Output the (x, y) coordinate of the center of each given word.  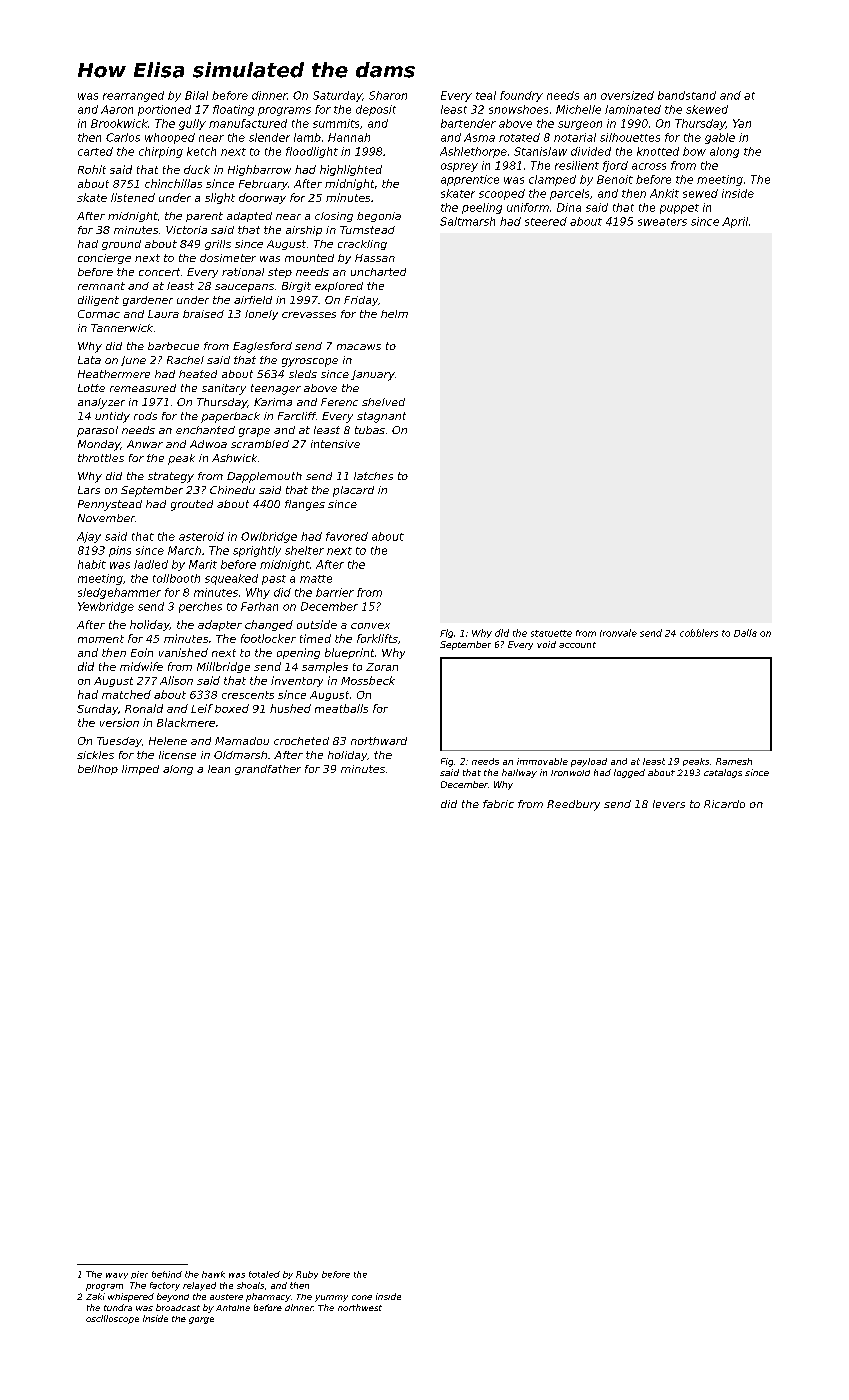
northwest (360, 1307)
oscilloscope (112, 1319)
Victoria (186, 230)
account (577, 645)
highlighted (351, 170)
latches (373, 476)
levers (669, 804)
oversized (627, 95)
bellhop (98, 770)
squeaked (231, 579)
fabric (498, 804)
